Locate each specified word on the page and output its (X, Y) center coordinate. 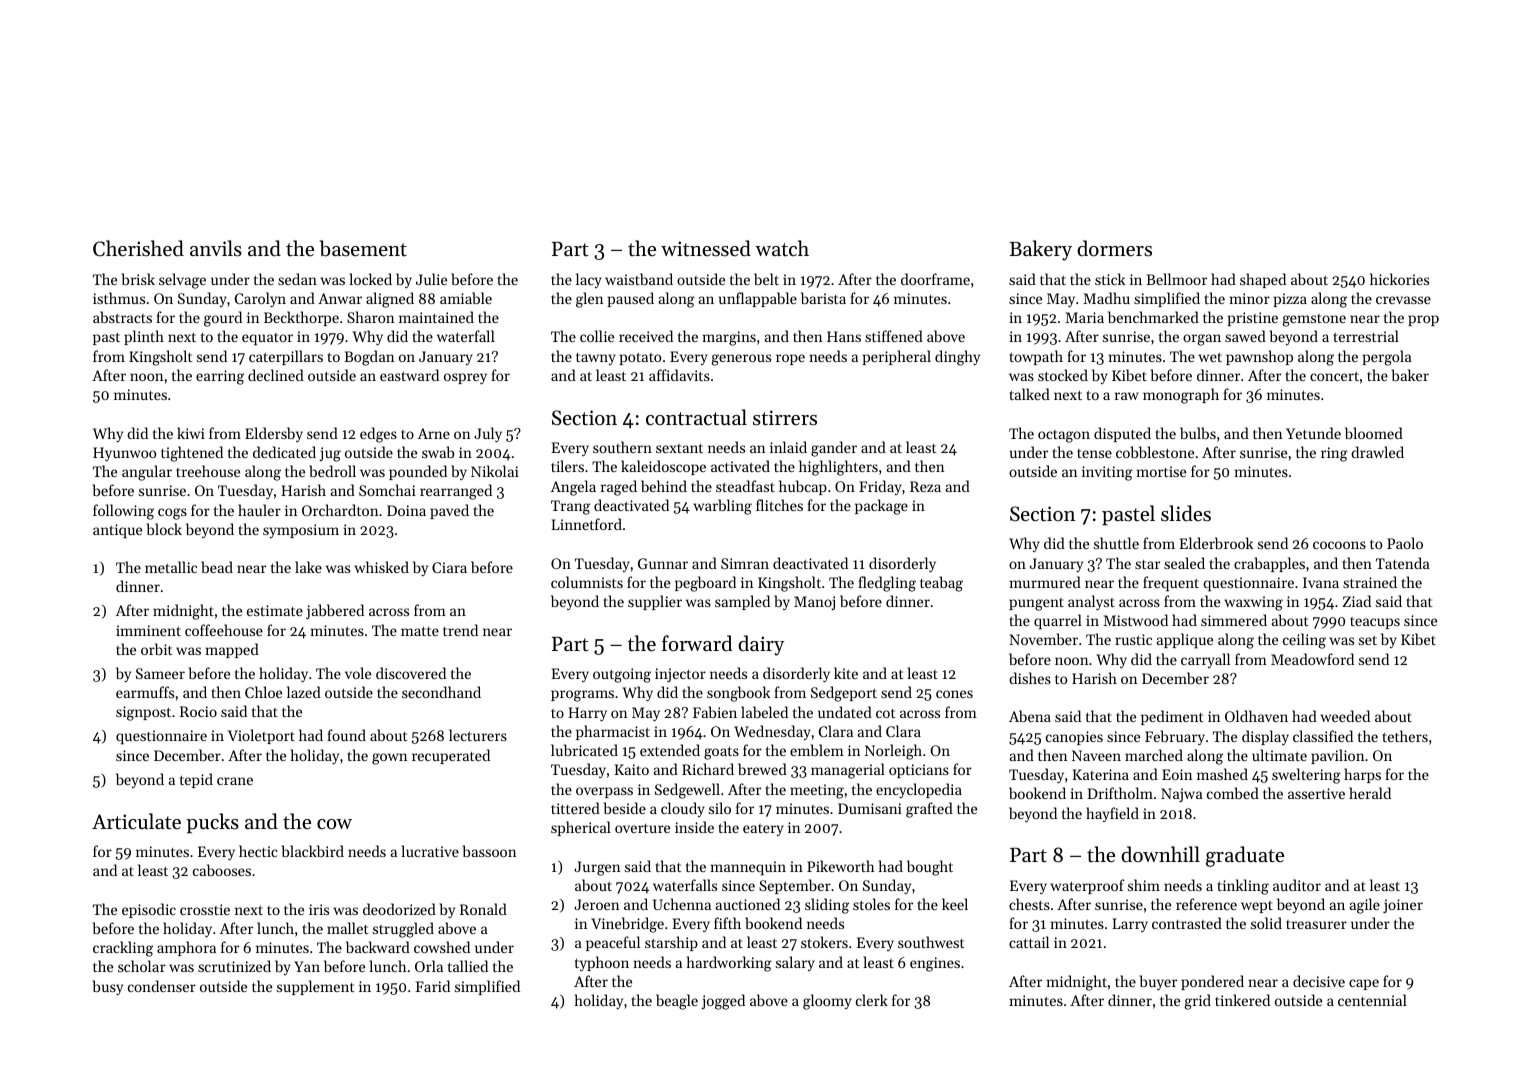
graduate (1245, 856)
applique (1185, 641)
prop (1423, 320)
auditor (1297, 885)
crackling (123, 949)
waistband (639, 279)
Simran (745, 563)
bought (930, 868)
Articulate (136, 821)
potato (640, 359)
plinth (144, 337)
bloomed (1374, 433)
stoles (871, 904)
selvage (182, 281)
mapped (232, 650)
